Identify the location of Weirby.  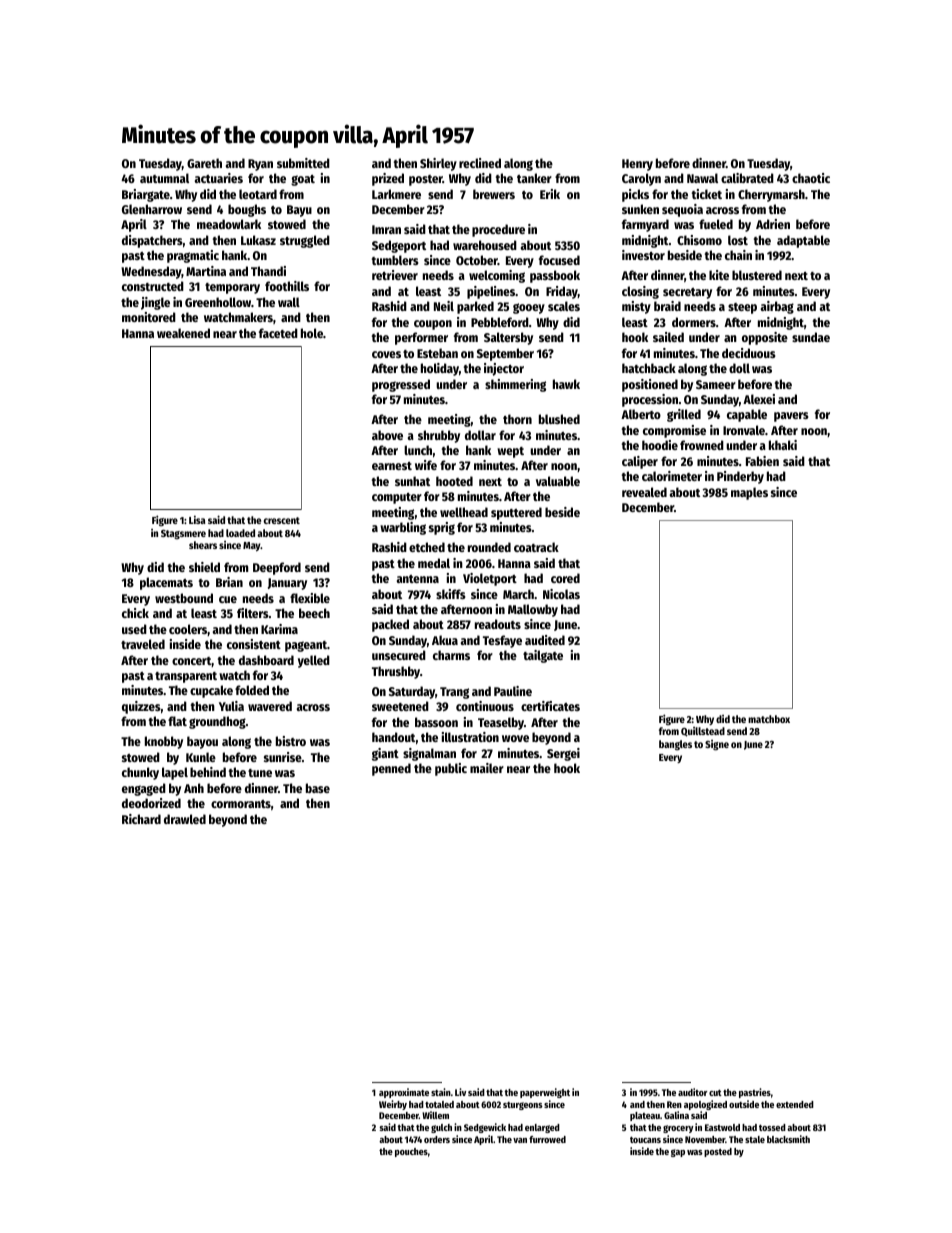
(393, 1105).
